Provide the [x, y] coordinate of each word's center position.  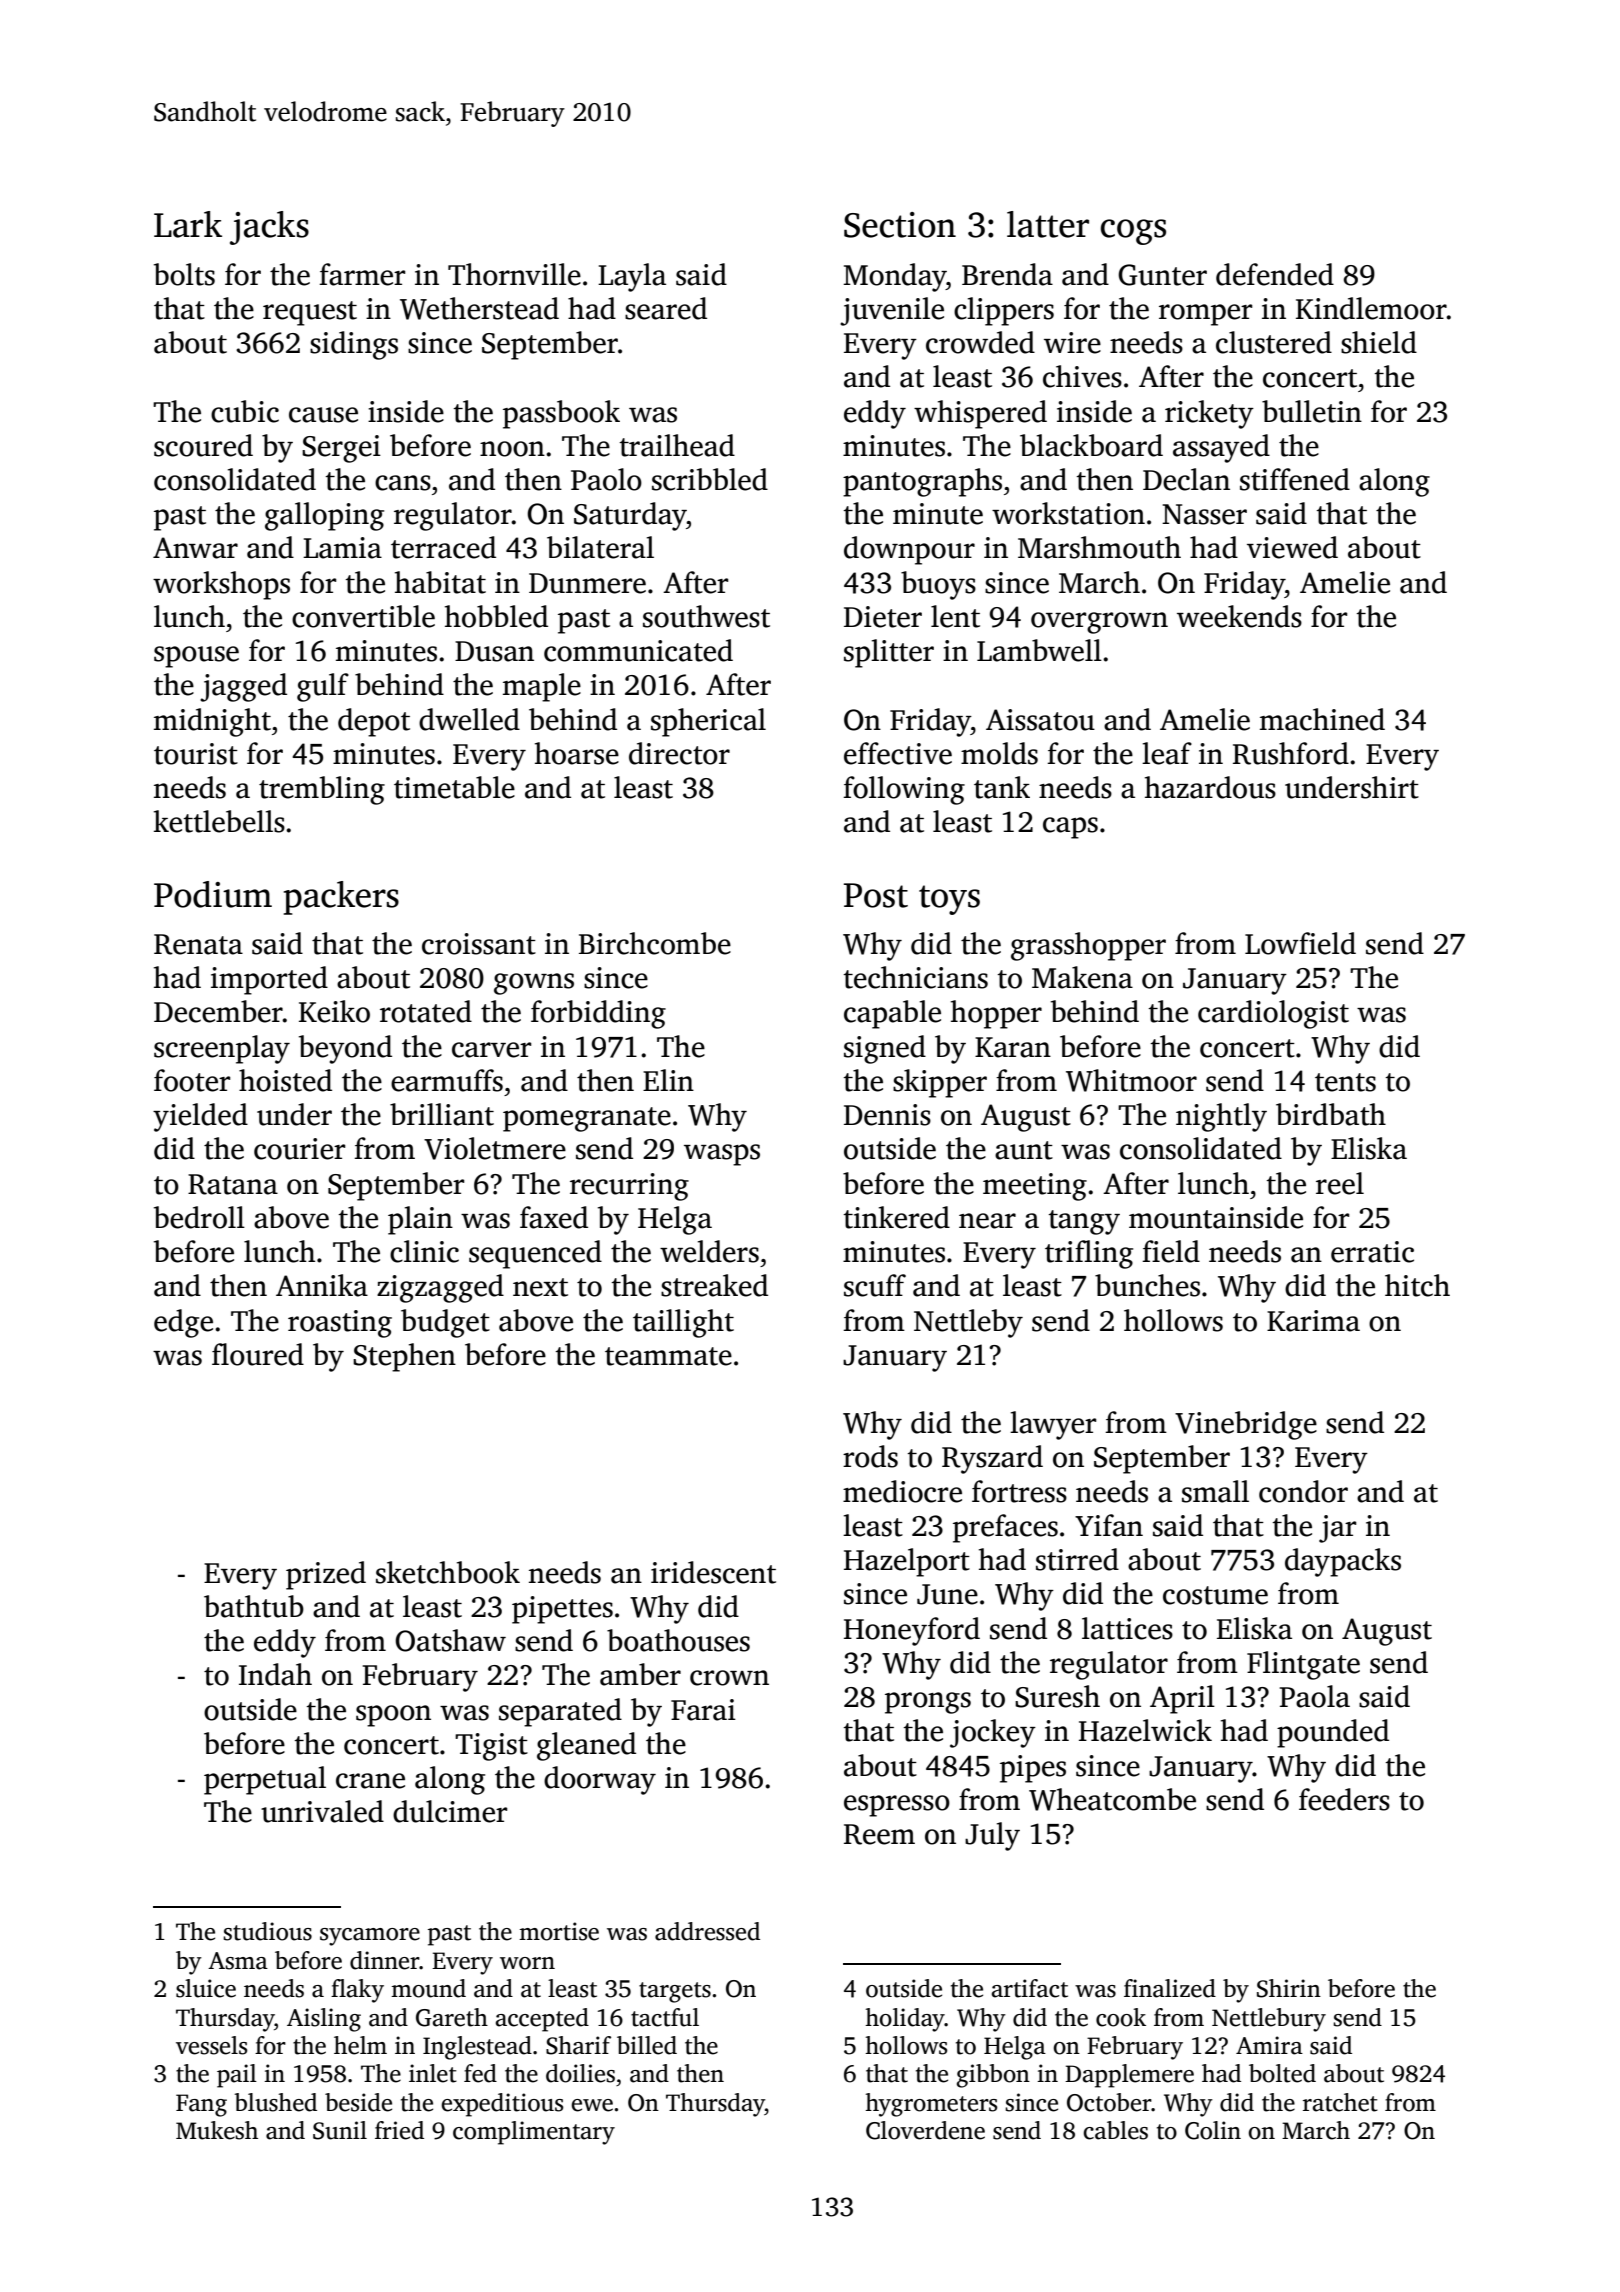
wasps [722, 1155]
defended [1275, 274]
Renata [198, 944]
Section [900, 225]
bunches [1147, 1285]
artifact [1030, 1988]
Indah [275, 1674]
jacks [269, 228]
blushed [275, 2102]
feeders [1344, 1799]
